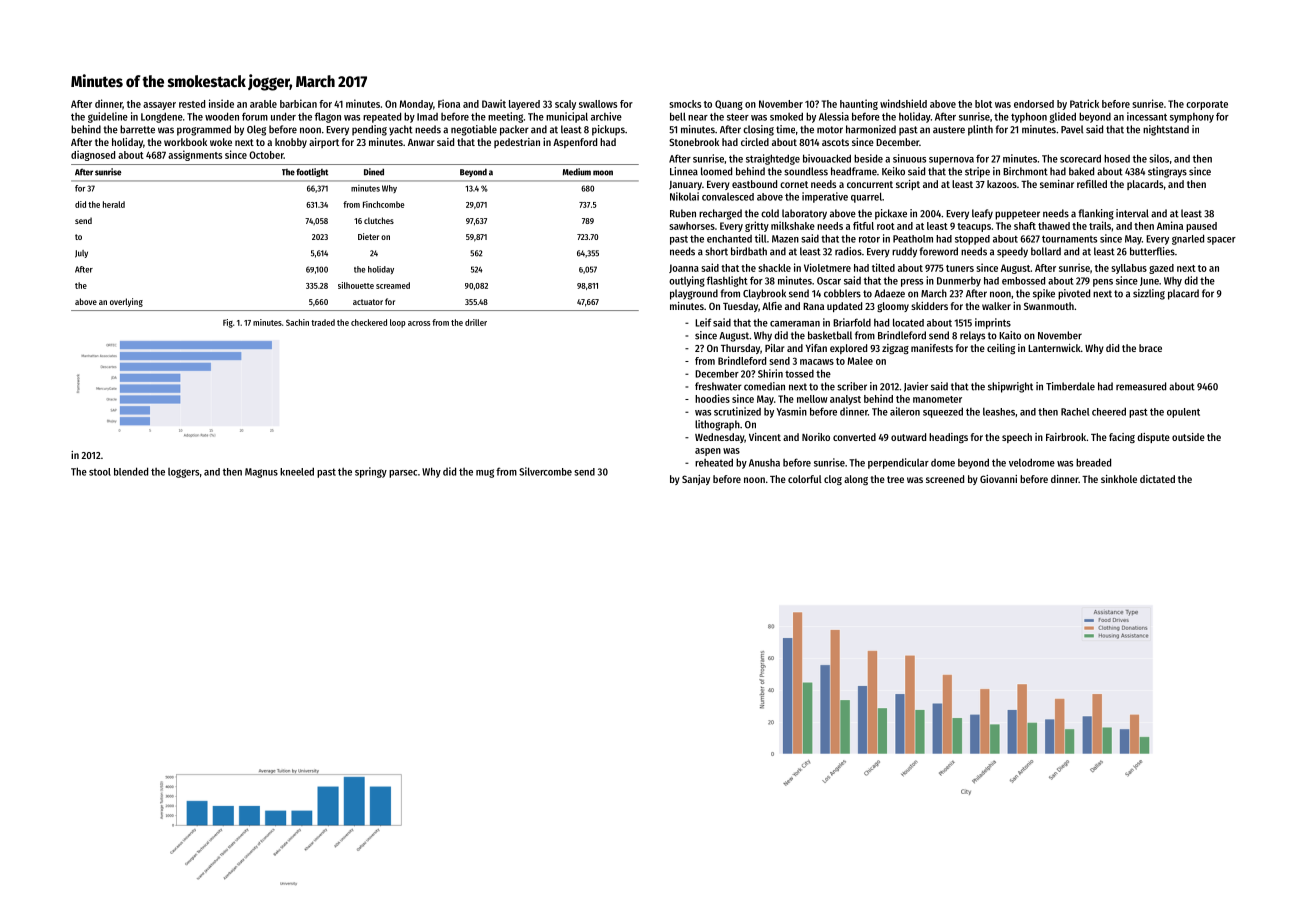 This document has width=1308, height=924. What do you see at coordinates (159, 106) in the document?
I see `assayer` at bounding box center [159, 106].
